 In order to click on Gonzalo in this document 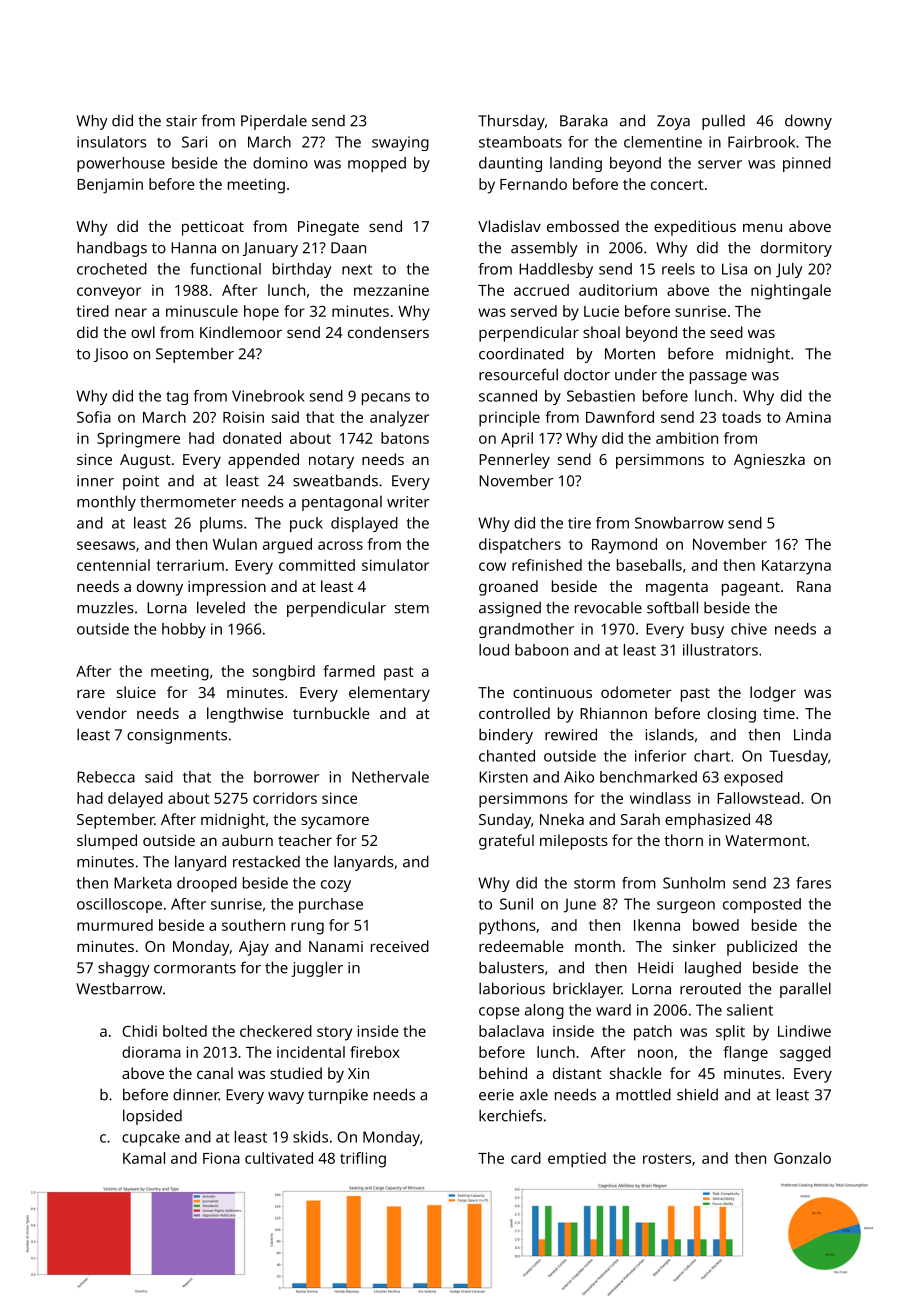, I will do `click(802, 1158)`.
